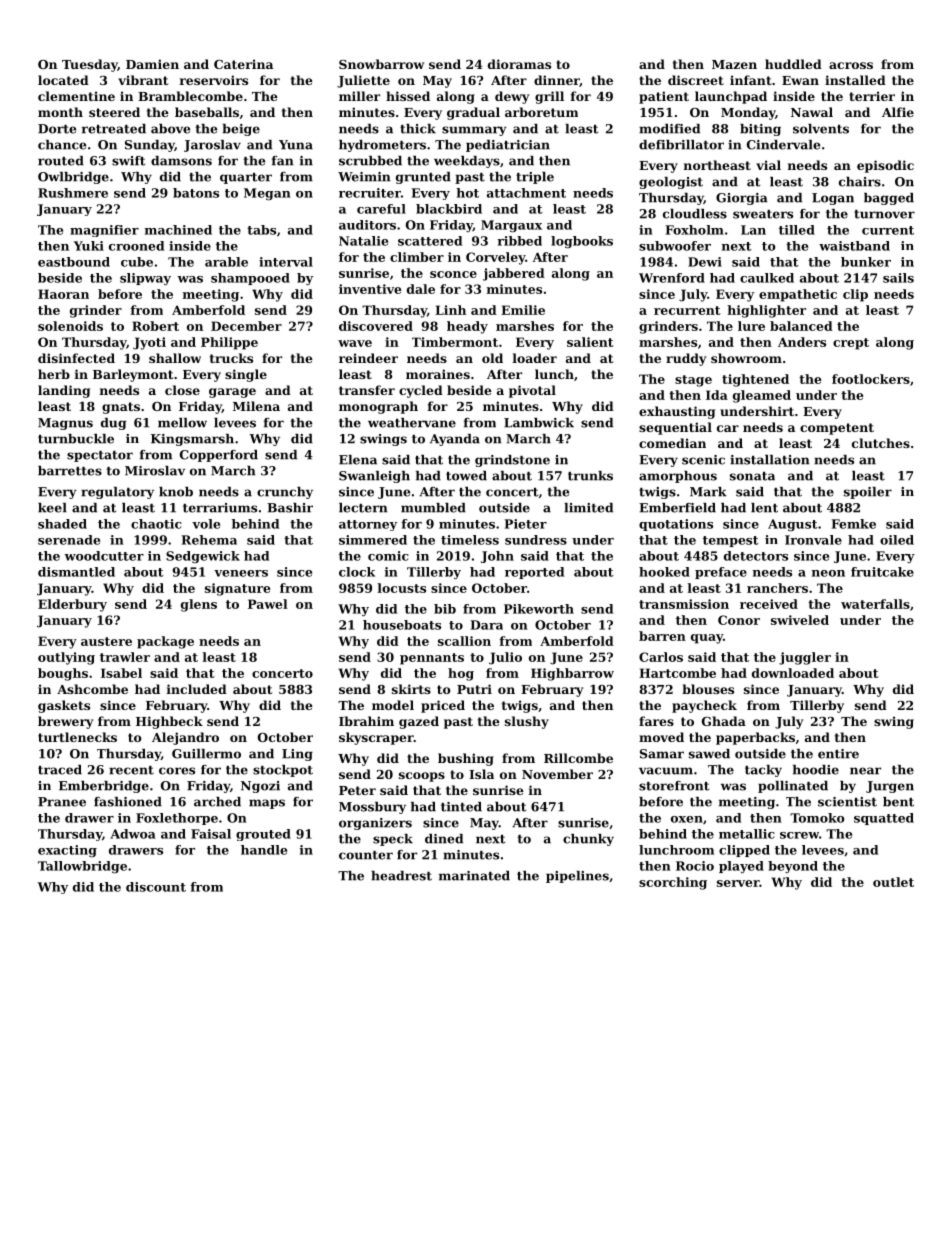  What do you see at coordinates (156, 887) in the page?
I see `discount` at bounding box center [156, 887].
